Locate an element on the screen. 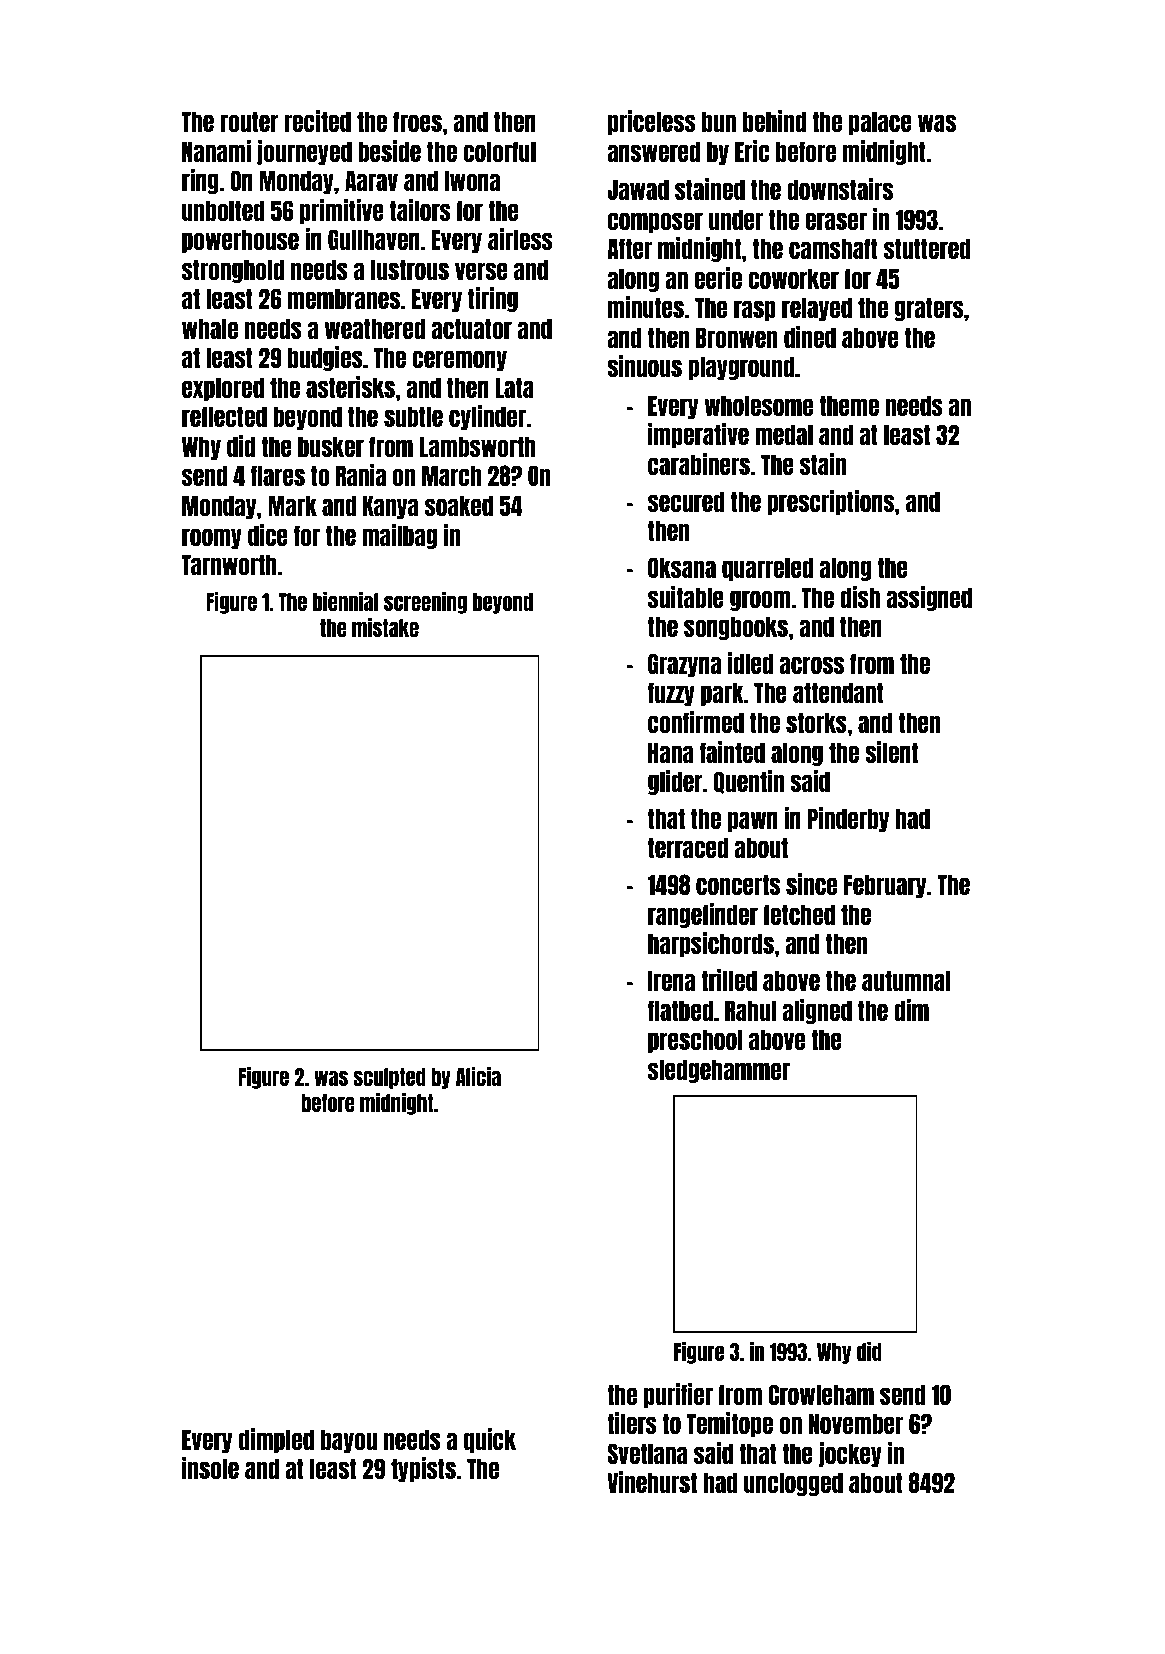  sculpted is located at coordinates (389, 1078).
